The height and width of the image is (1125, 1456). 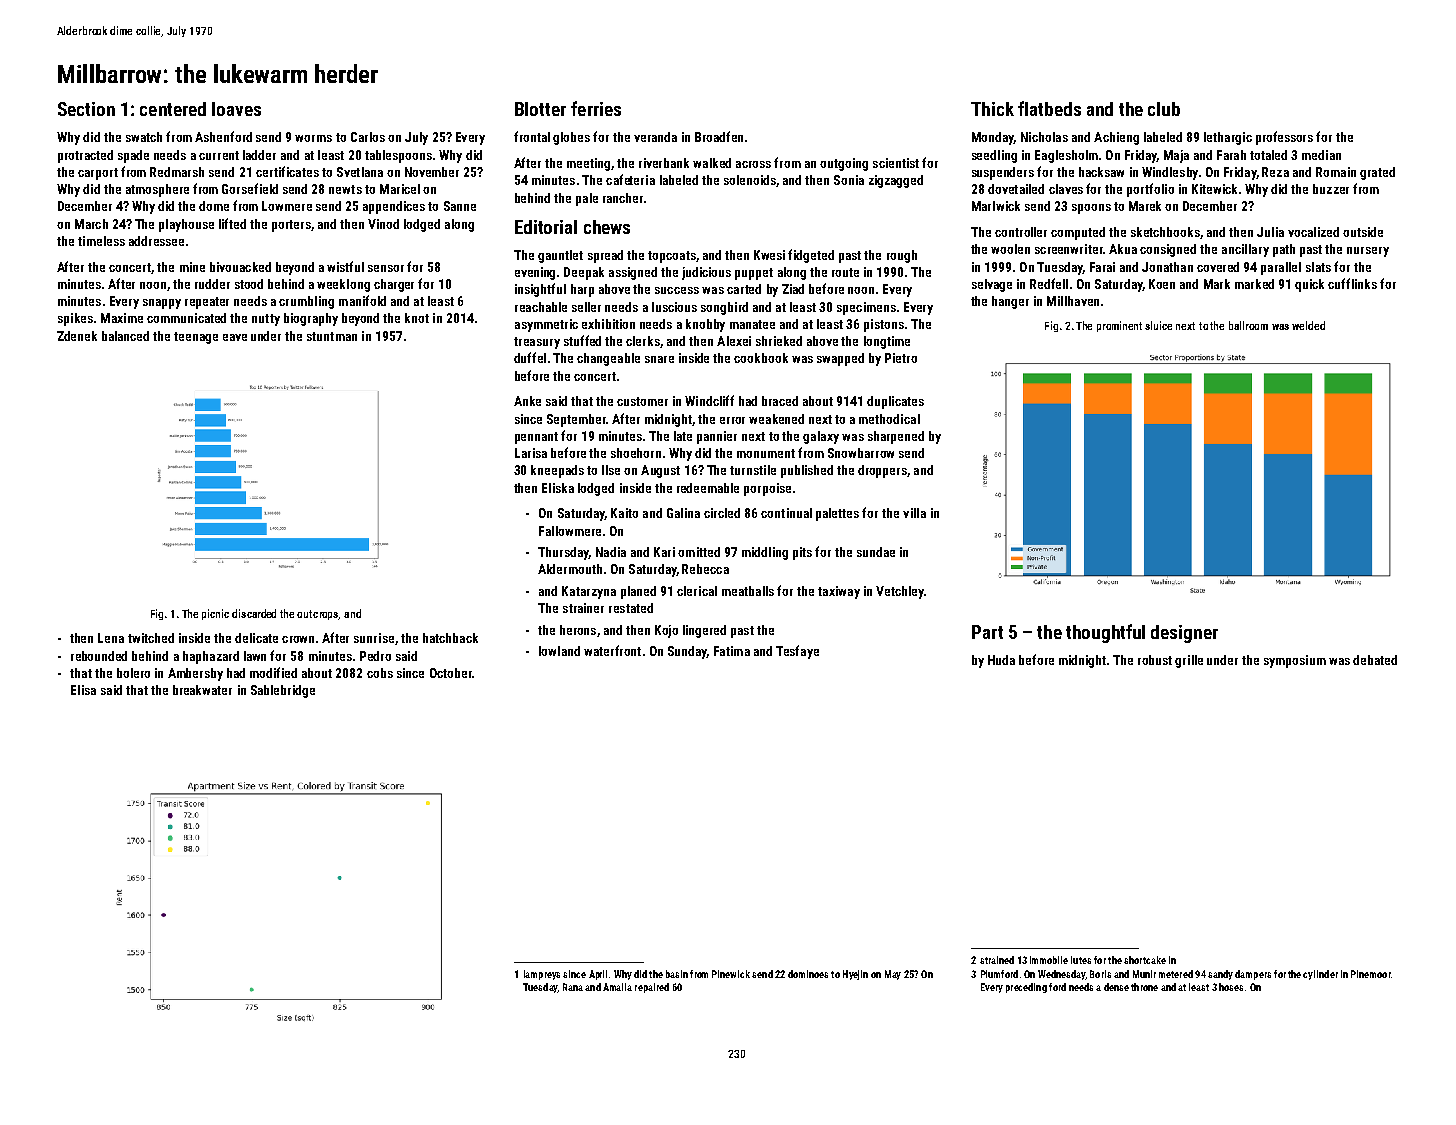 What do you see at coordinates (1308, 325) in the image?
I see `welded` at bounding box center [1308, 325].
